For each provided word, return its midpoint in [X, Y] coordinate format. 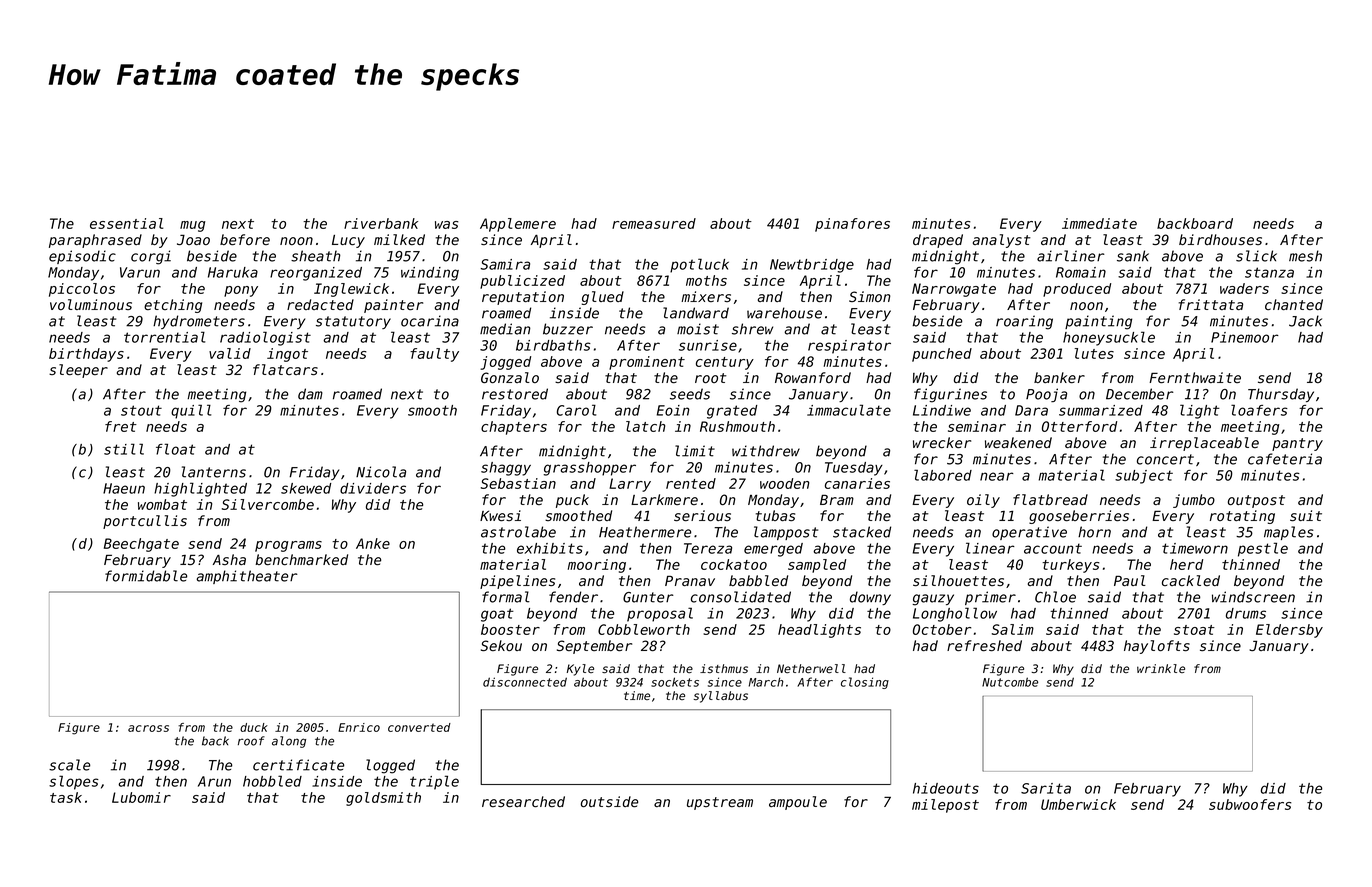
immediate [1099, 223]
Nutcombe [1010, 682]
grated [732, 412]
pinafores [852, 225]
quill [191, 411]
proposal [660, 614]
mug [192, 226]
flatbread [1050, 499]
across [148, 728]
